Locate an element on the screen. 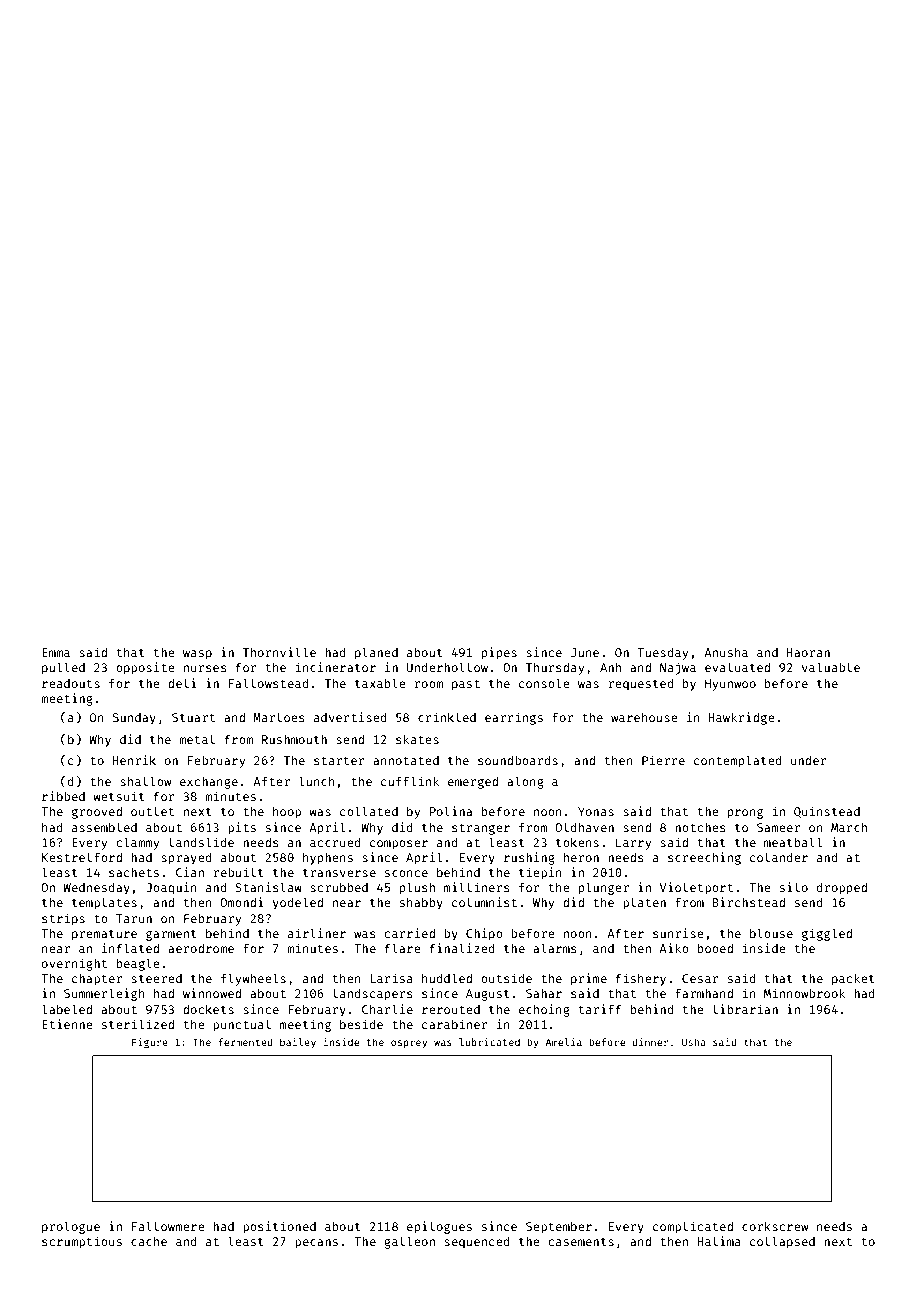 The image size is (924, 1308). readouts is located at coordinates (71, 683).
